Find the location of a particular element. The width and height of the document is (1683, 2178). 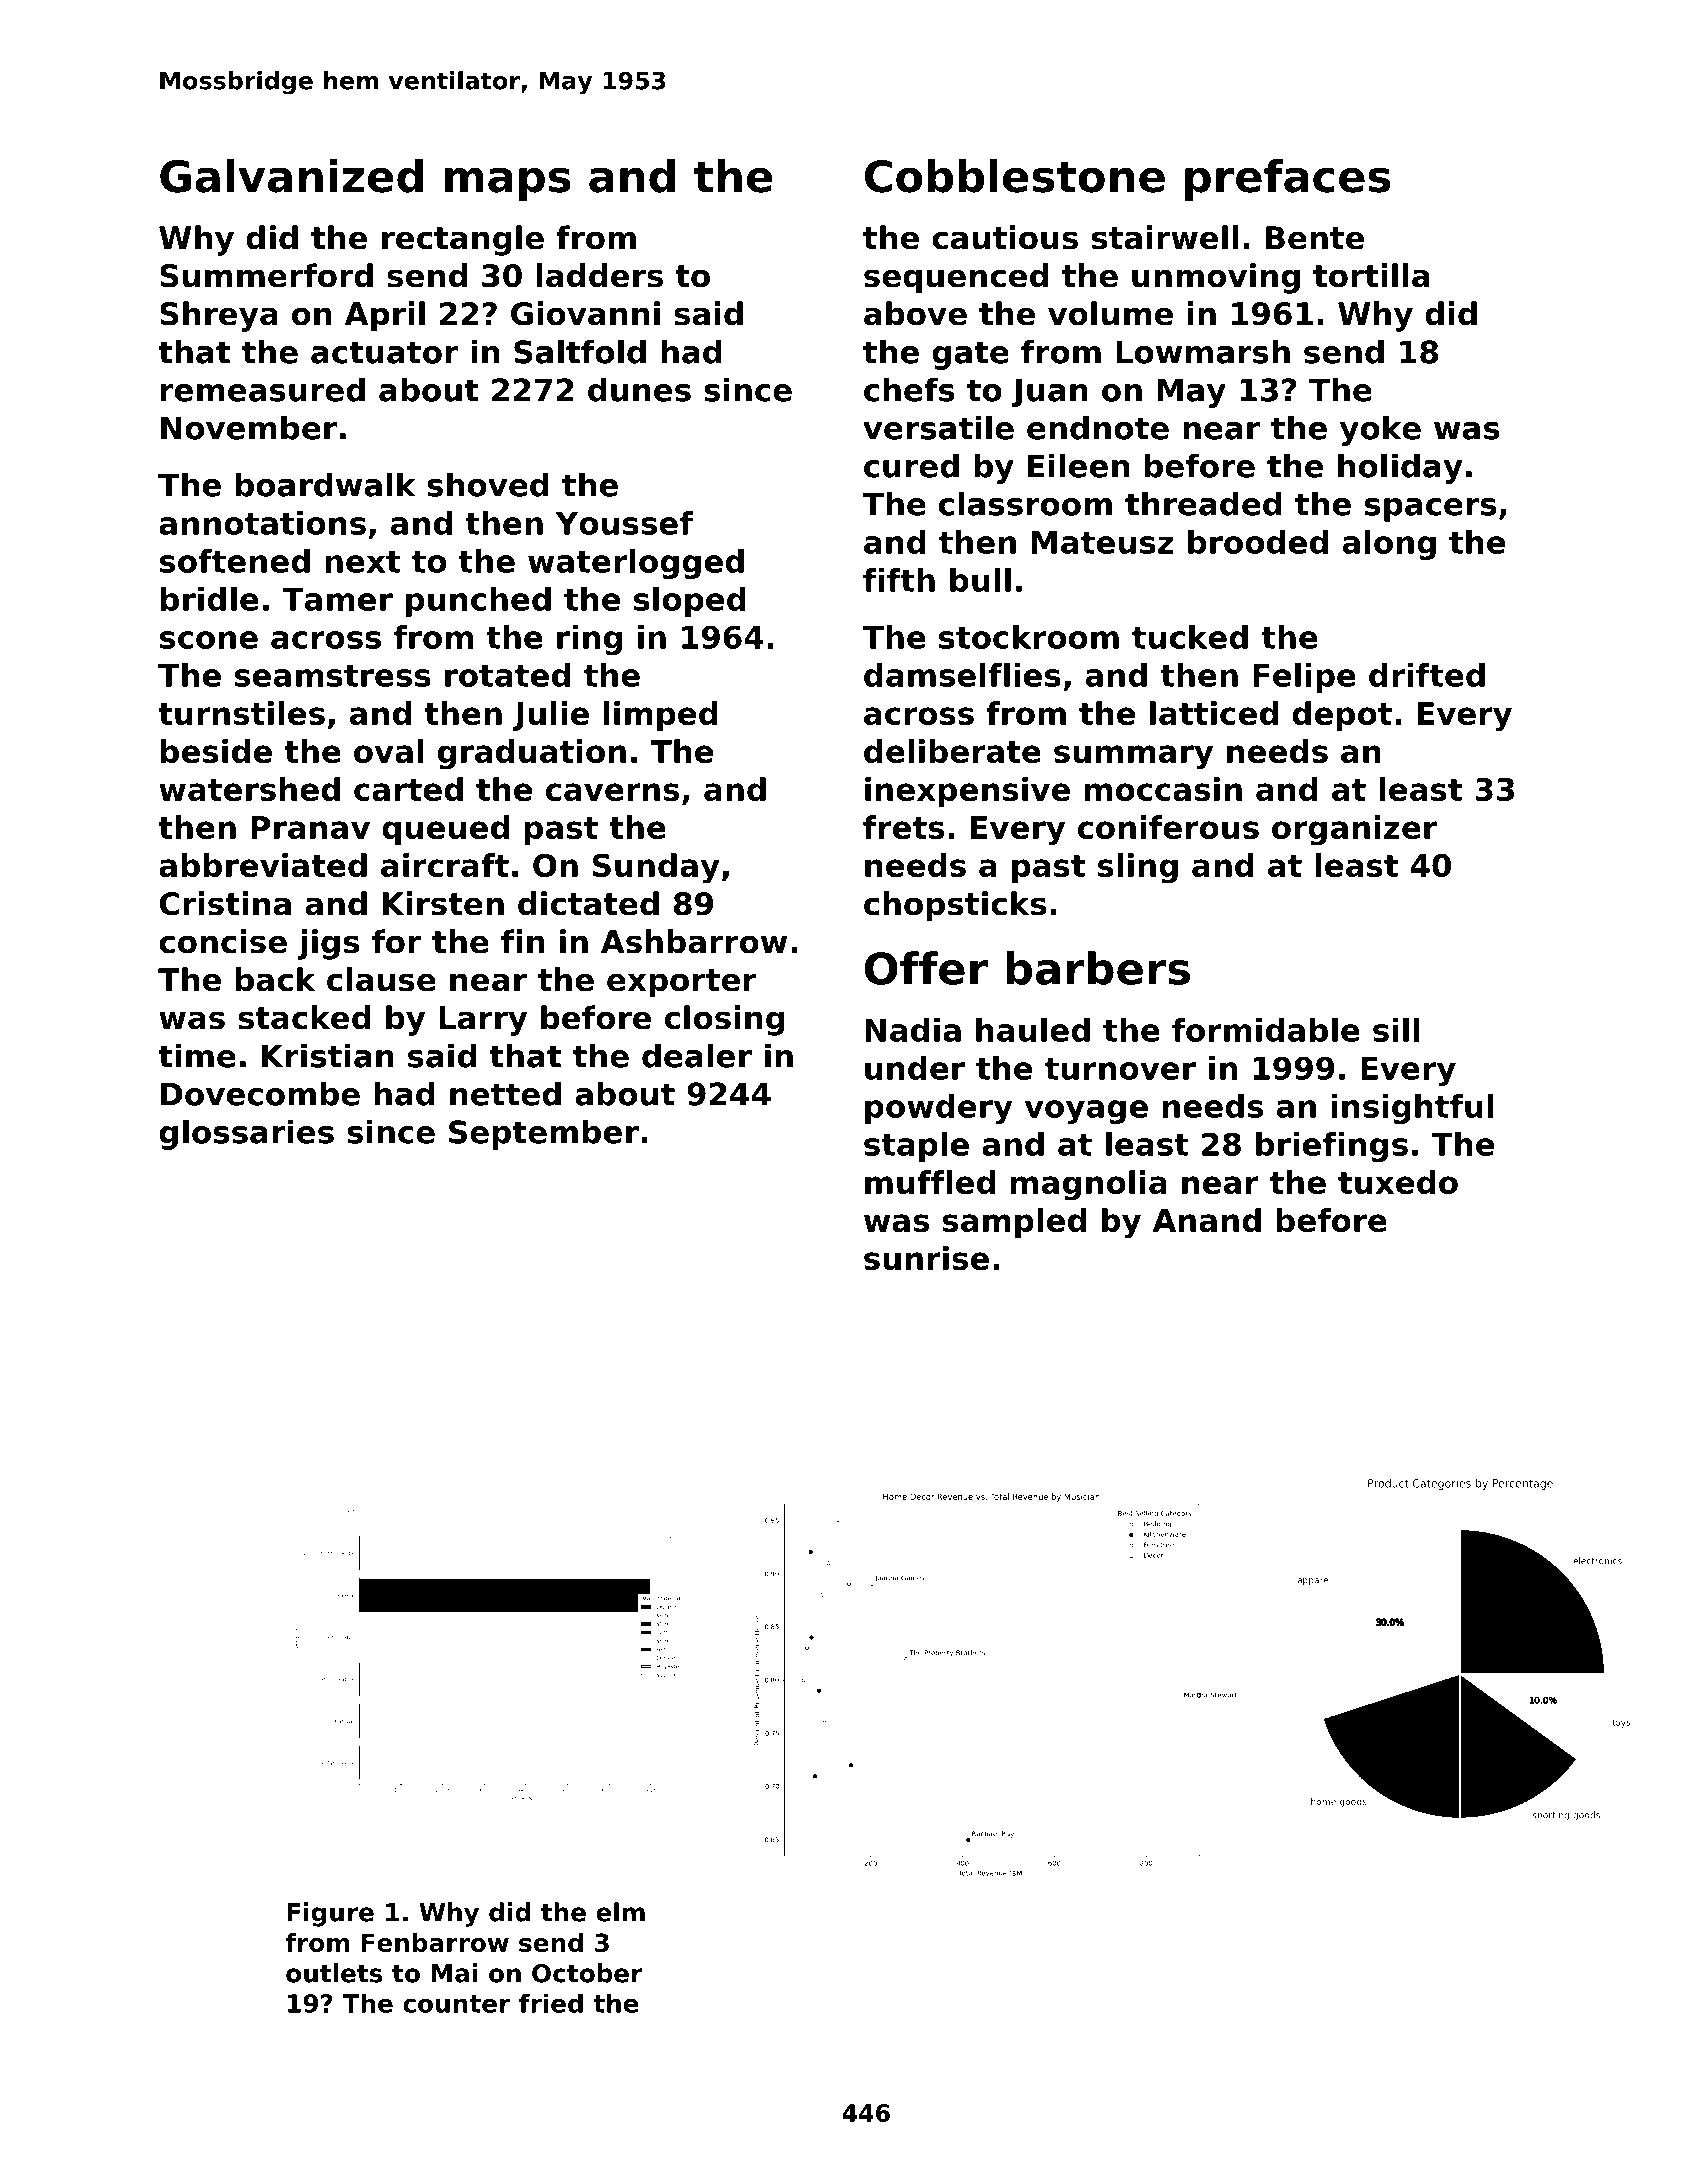

Youssef is located at coordinates (624, 523).
